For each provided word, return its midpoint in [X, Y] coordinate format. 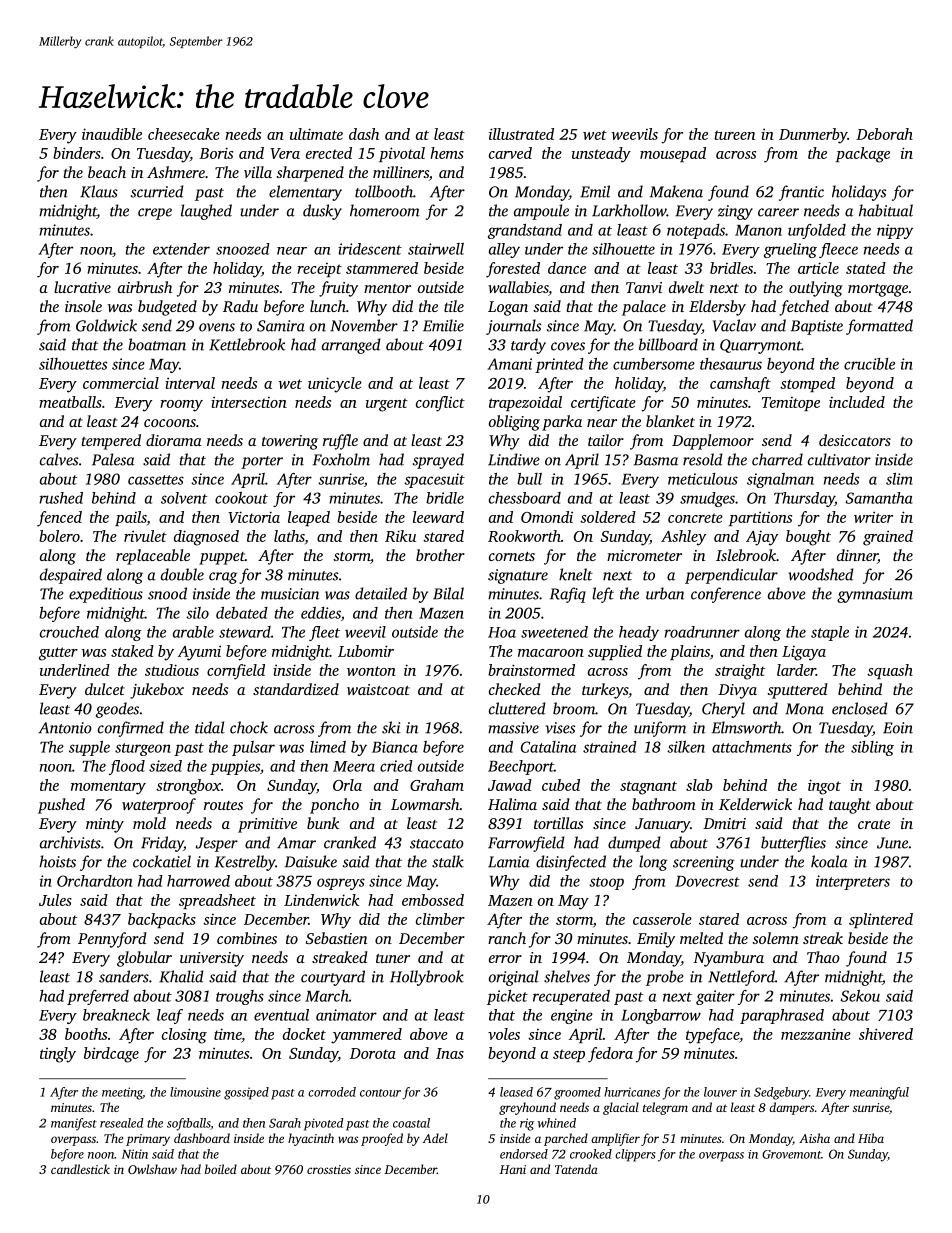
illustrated [521, 134]
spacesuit [434, 480]
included [857, 402]
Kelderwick [755, 804]
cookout [241, 498]
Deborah [884, 134]
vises [560, 728]
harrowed [198, 881]
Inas [450, 1053]
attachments [752, 747]
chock [249, 727]
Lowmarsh [425, 804]
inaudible [112, 134]
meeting [122, 1093]
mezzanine [816, 1034]
